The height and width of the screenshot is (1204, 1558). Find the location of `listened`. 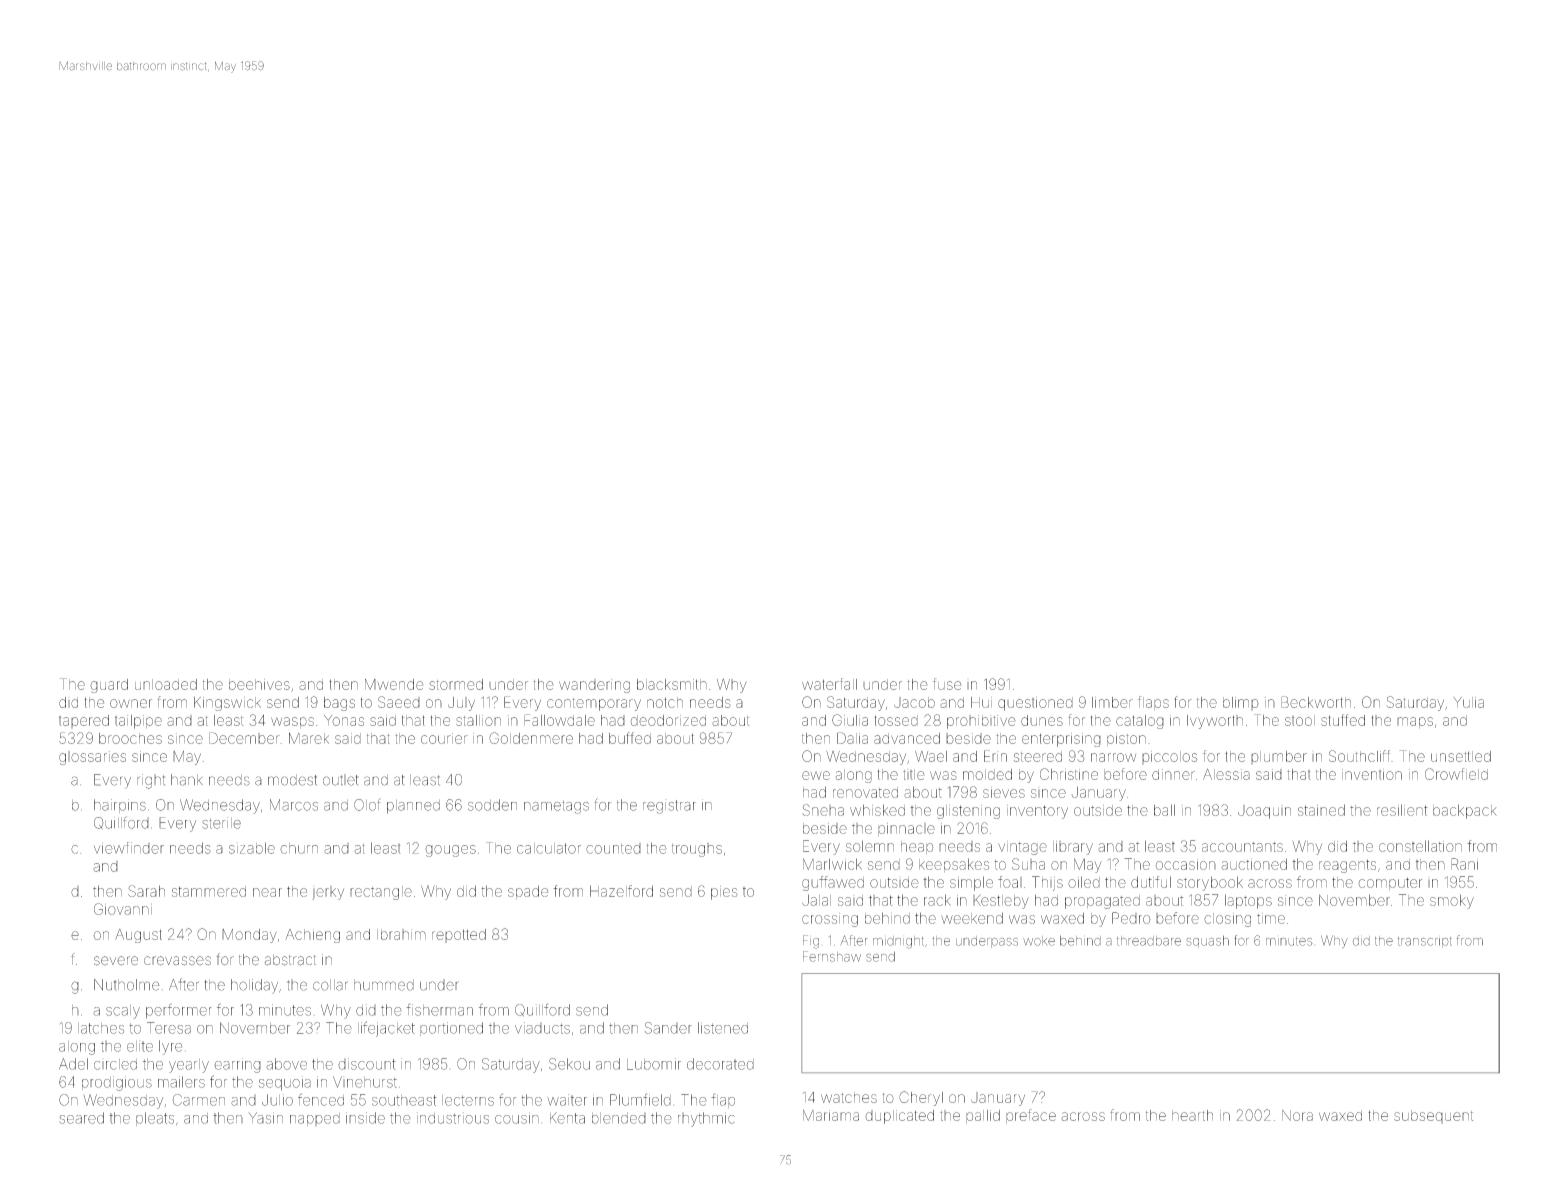

listened is located at coordinates (723, 1028).
